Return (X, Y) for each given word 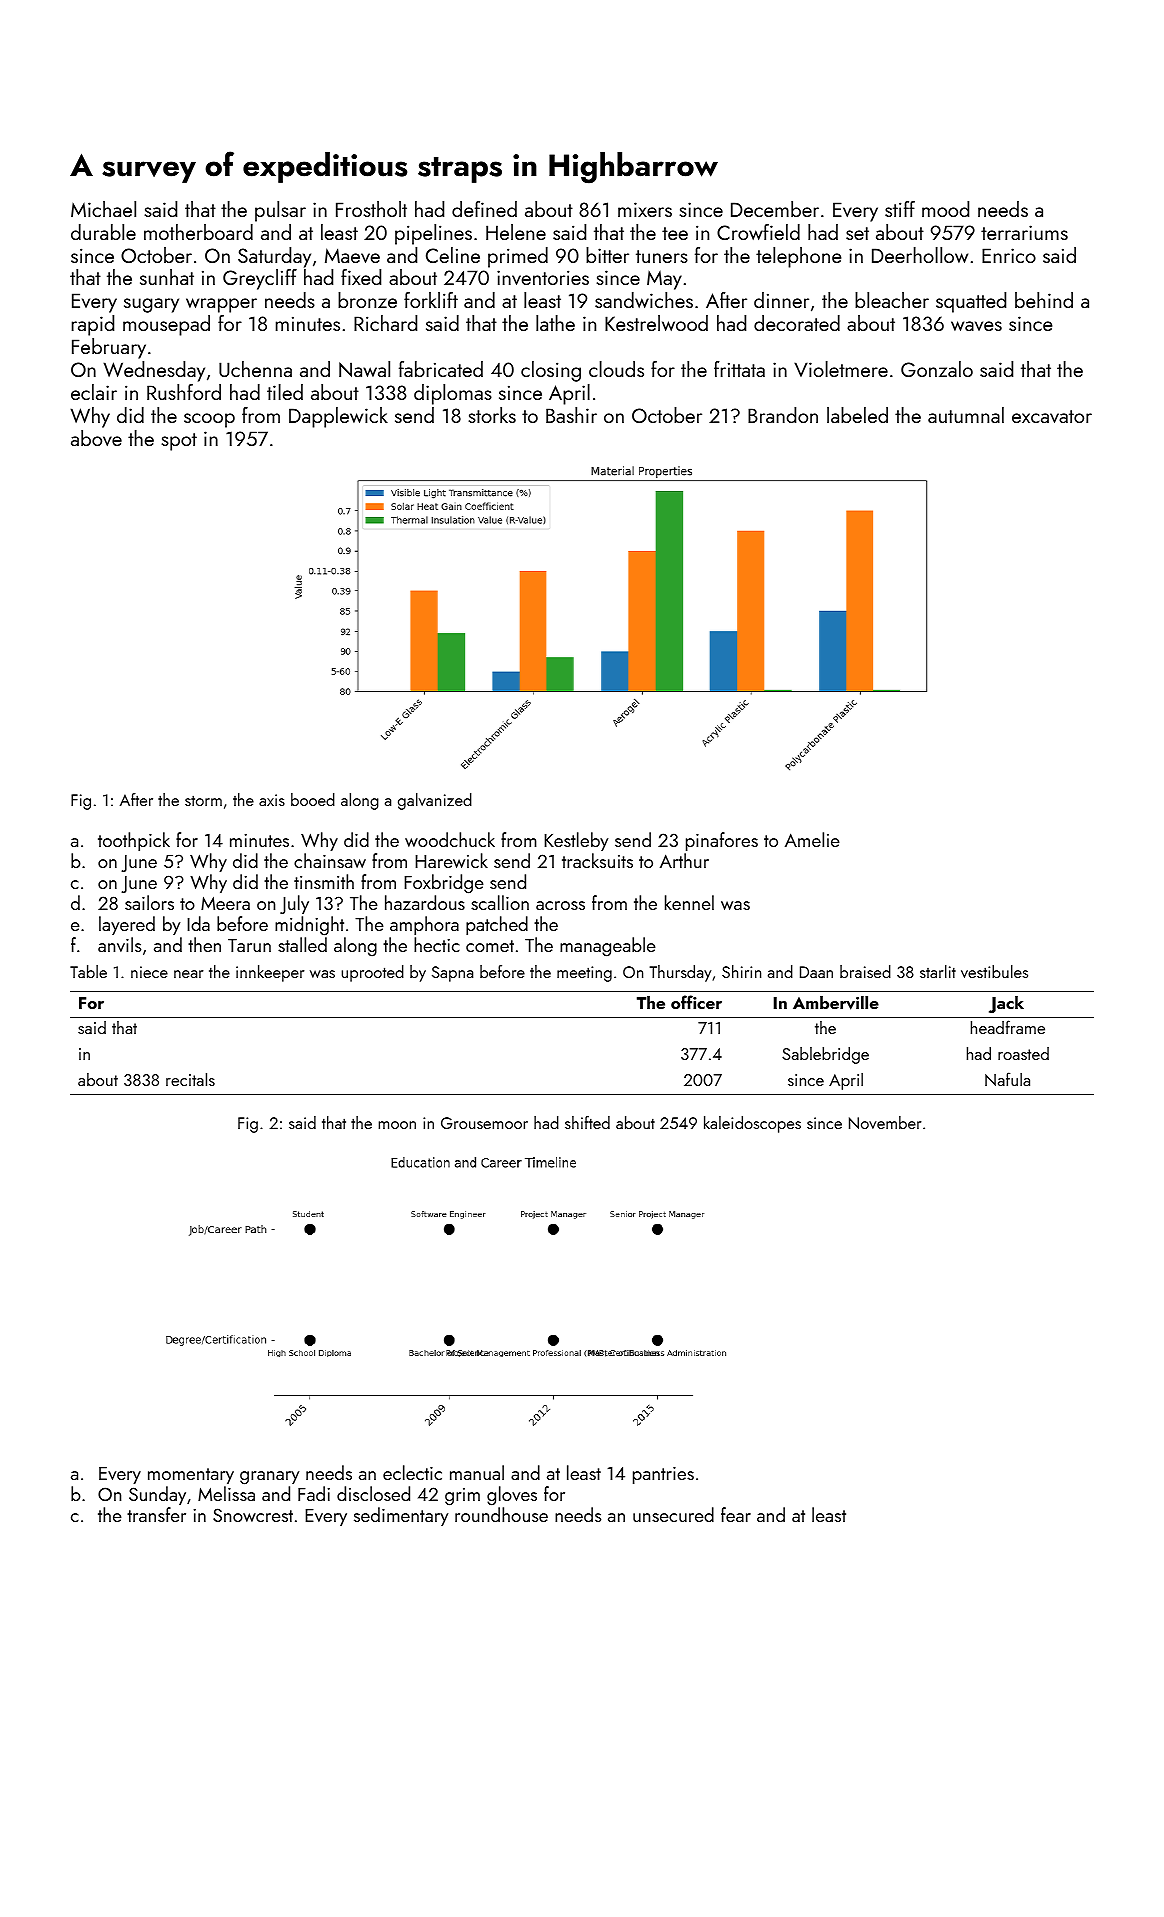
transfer (156, 1514)
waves (976, 326)
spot (179, 442)
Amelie (812, 839)
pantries (663, 1475)
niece (149, 972)
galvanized (435, 801)
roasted (1023, 1053)
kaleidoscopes (752, 1124)
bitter (607, 255)
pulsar (280, 211)
